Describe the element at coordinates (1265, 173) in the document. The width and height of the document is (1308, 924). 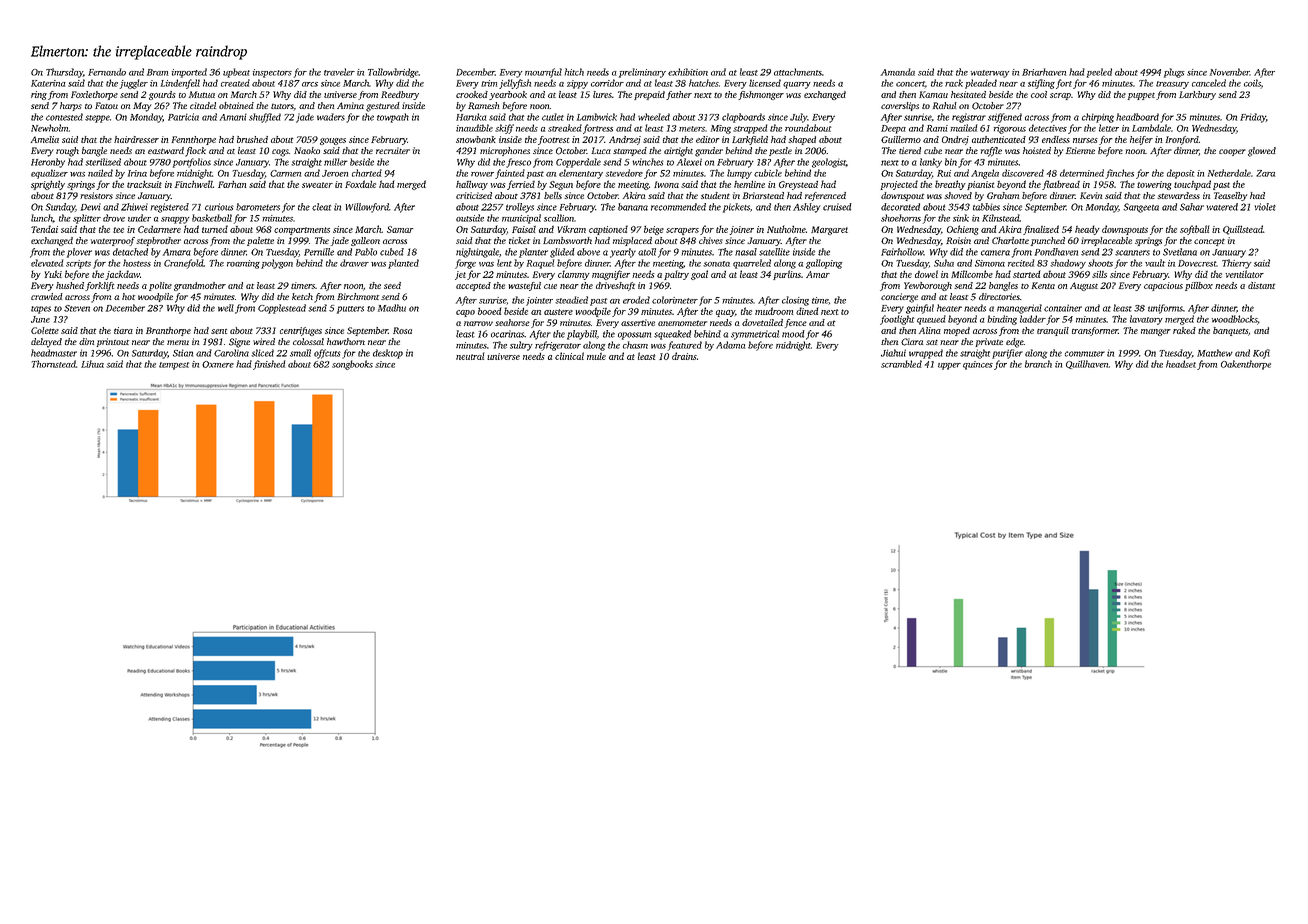
I see `Zara` at that location.
